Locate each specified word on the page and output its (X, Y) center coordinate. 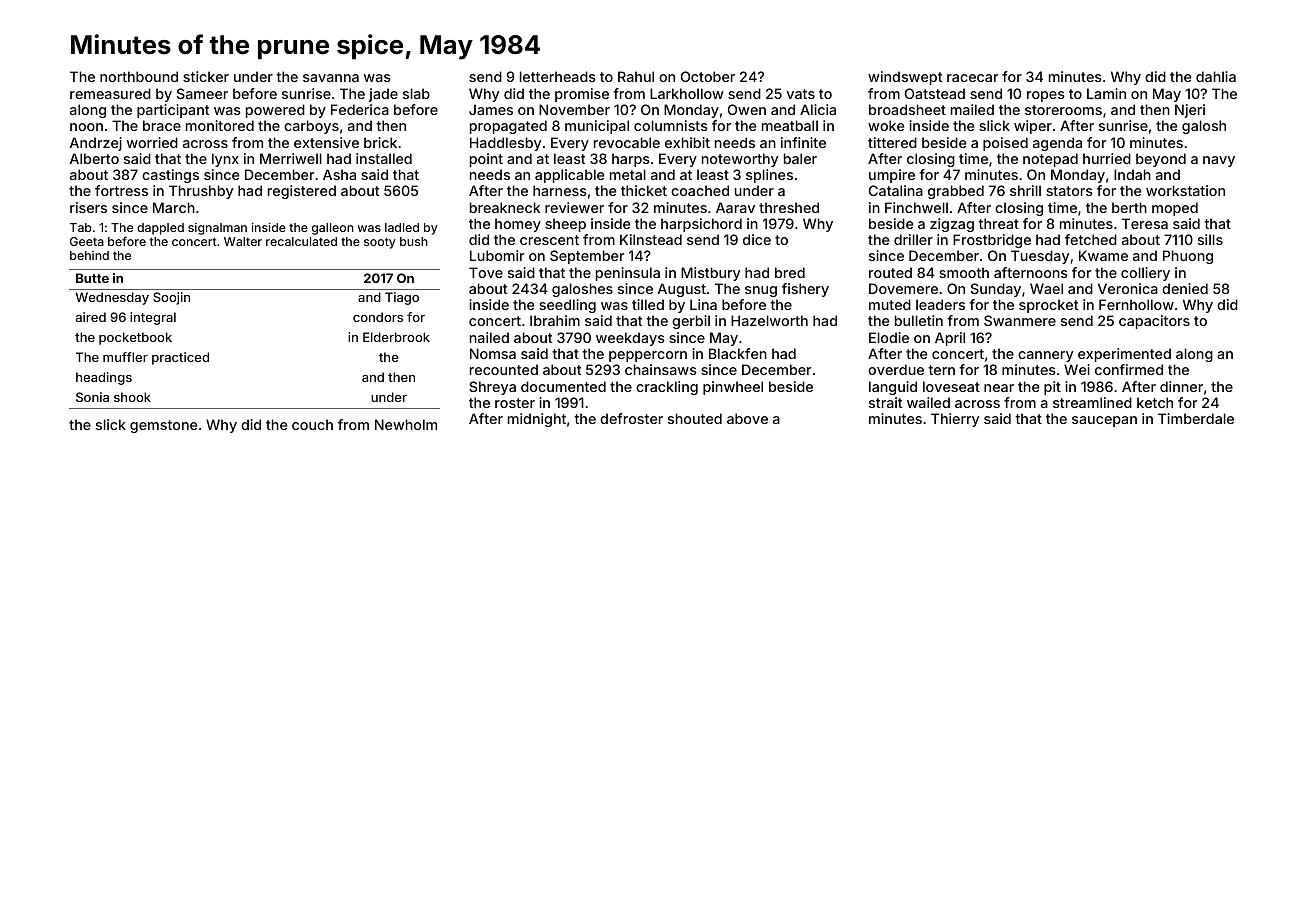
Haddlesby (505, 144)
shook (132, 397)
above (747, 418)
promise (582, 95)
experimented (1124, 355)
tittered (892, 142)
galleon (333, 229)
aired (91, 317)
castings (170, 176)
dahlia (1216, 76)
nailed (489, 337)
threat (998, 223)
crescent (549, 240)
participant (173, 111)
